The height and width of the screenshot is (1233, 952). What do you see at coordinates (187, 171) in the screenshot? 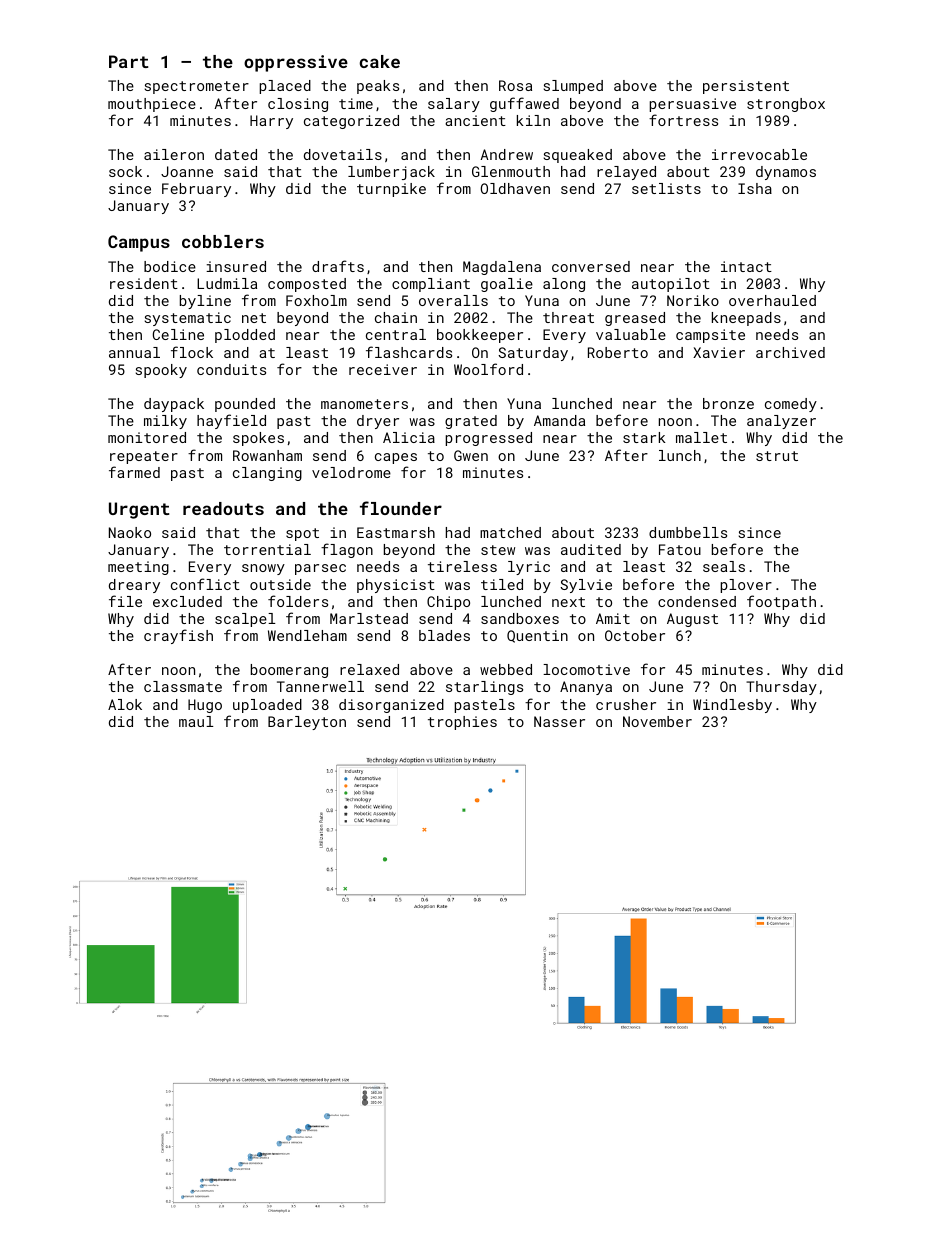
I see `Joanne` at bounding box center [187, 171].
